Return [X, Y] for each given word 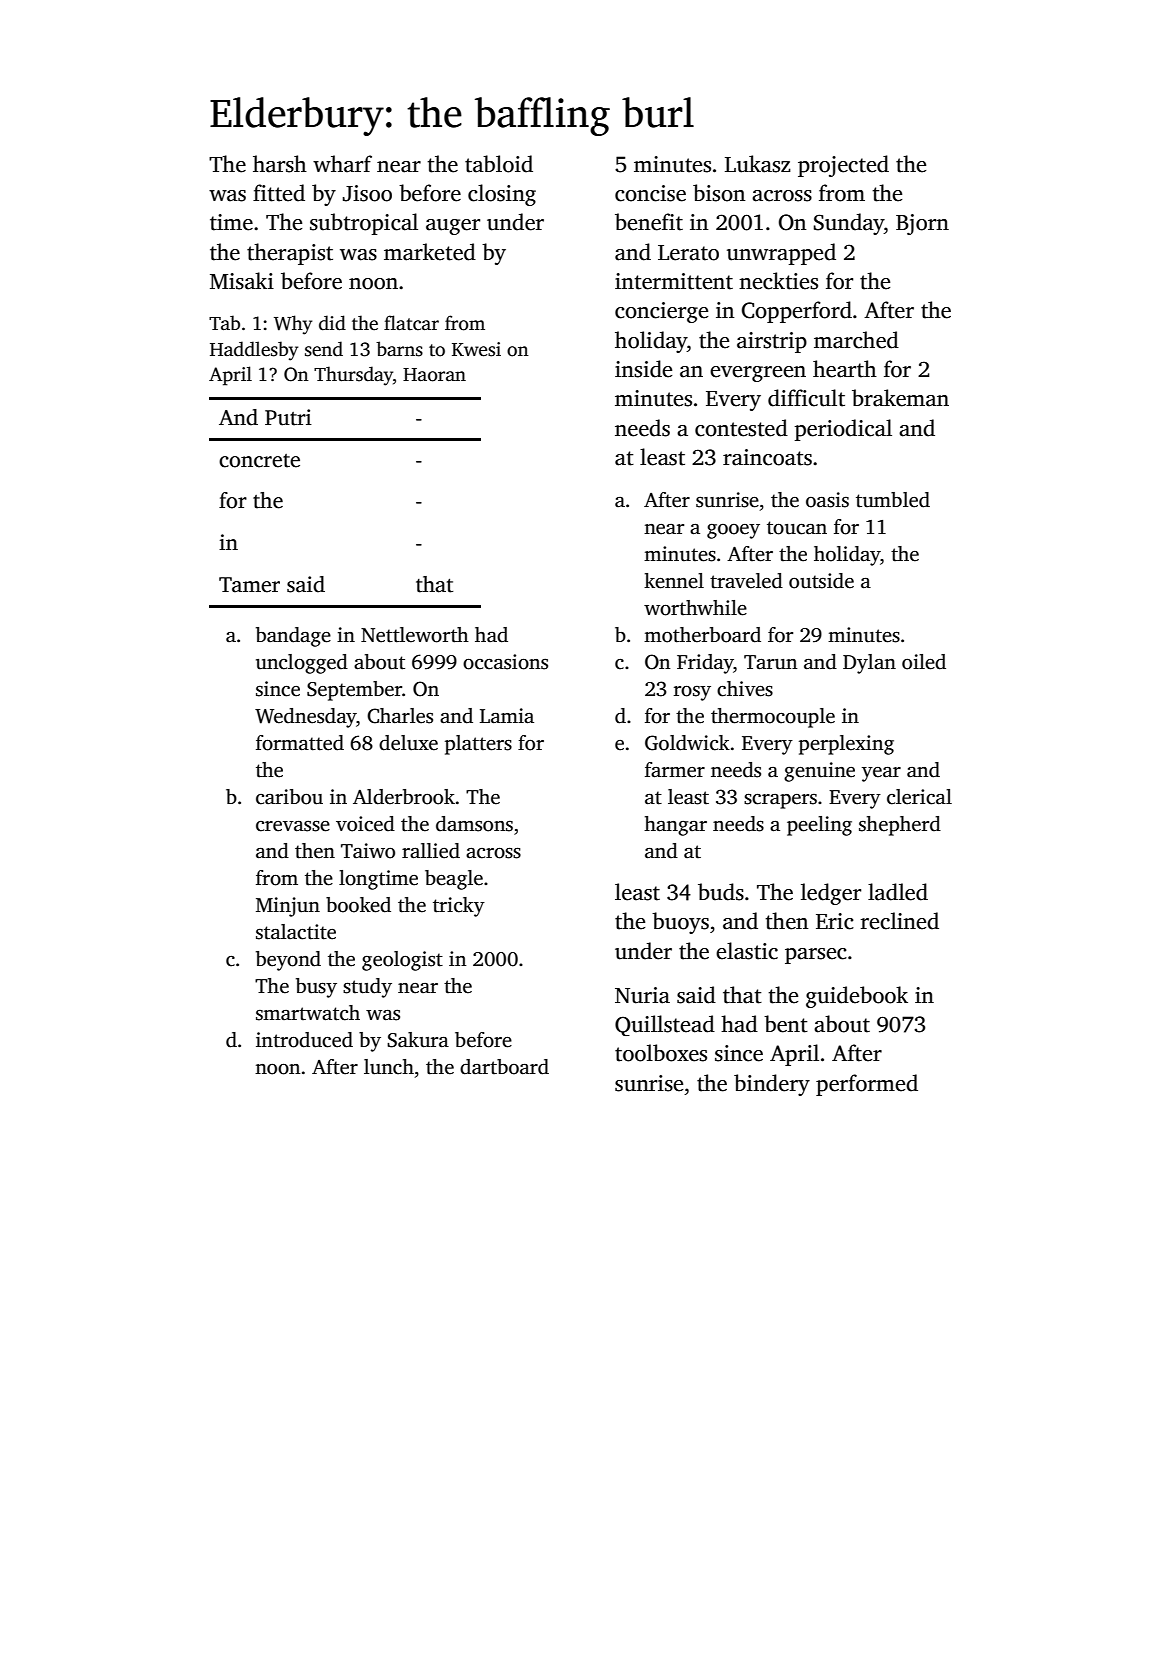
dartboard [504, 1067]
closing [502, 195]
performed [867, 1085]
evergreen [758, 374]
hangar [675, 826]
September [354, 691]
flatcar [411, 323]
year [881, 774]
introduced [304, 1040]
